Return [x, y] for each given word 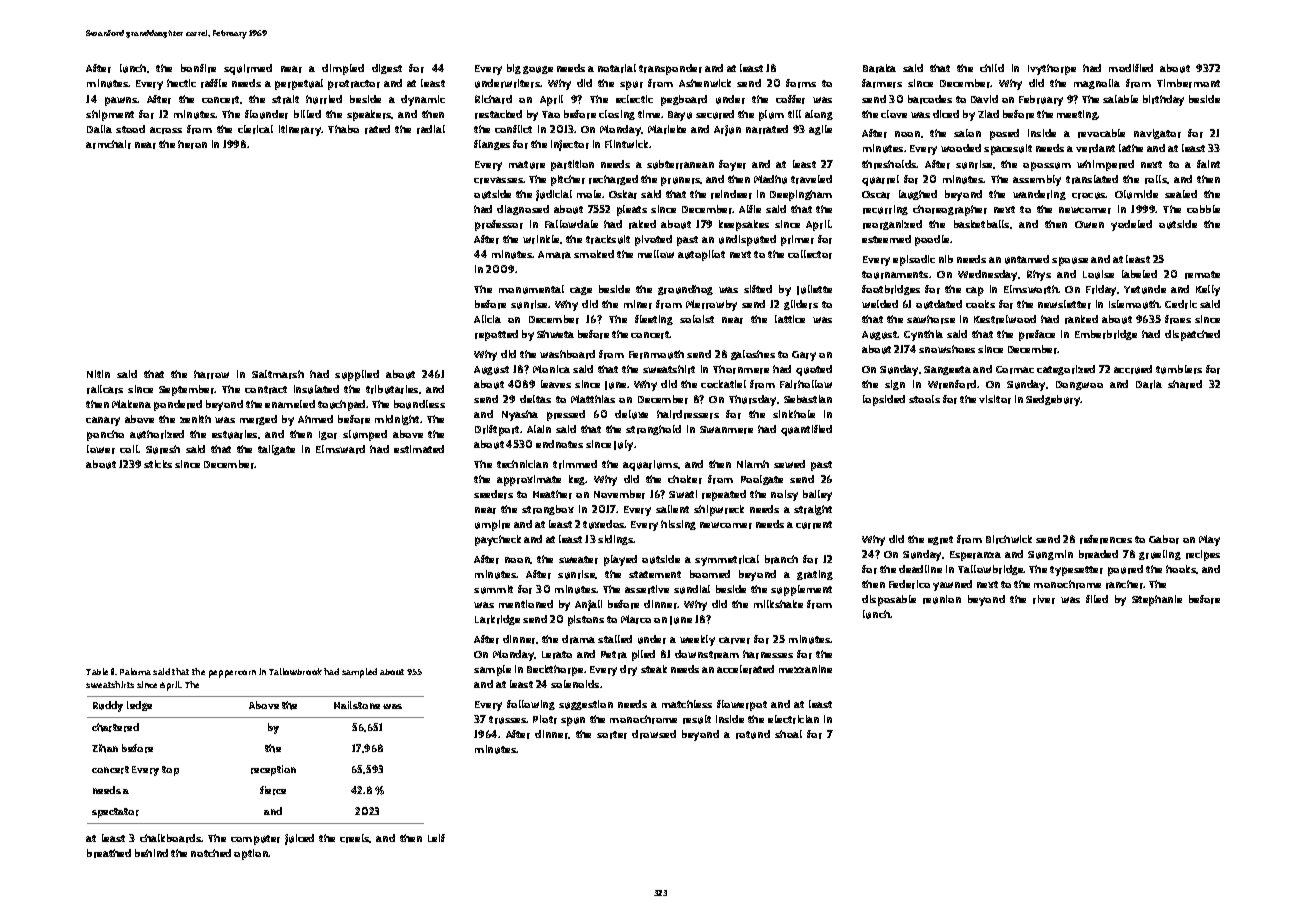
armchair [108, 144]
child [992, 68]
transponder [670, 69]
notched [211, 853]
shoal [788, 734]
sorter [612, 735]
